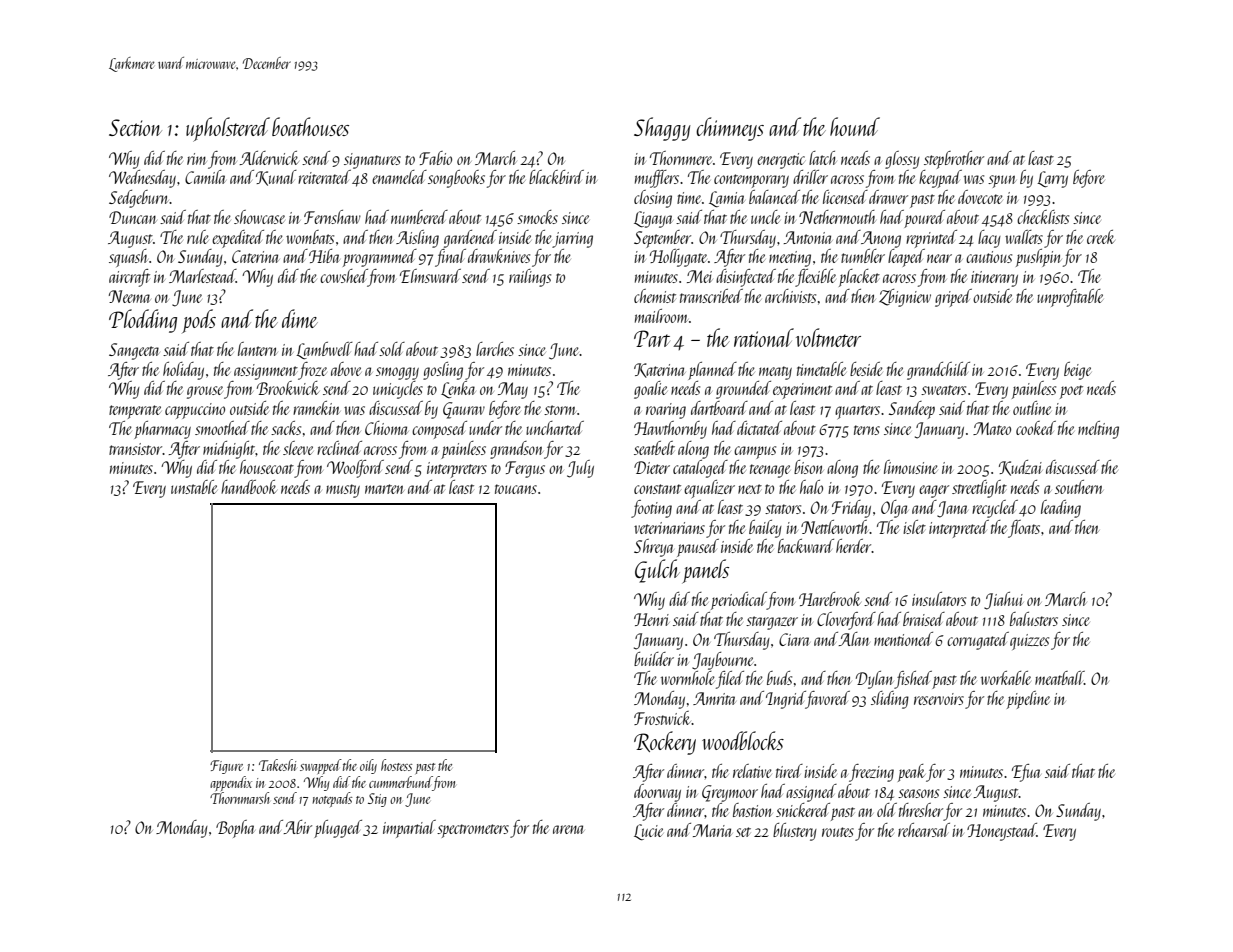 The image size is (1233, 952). Describe the element at coordinates (269, 158) in the screenshot. I see `Alderwick` at that location.
